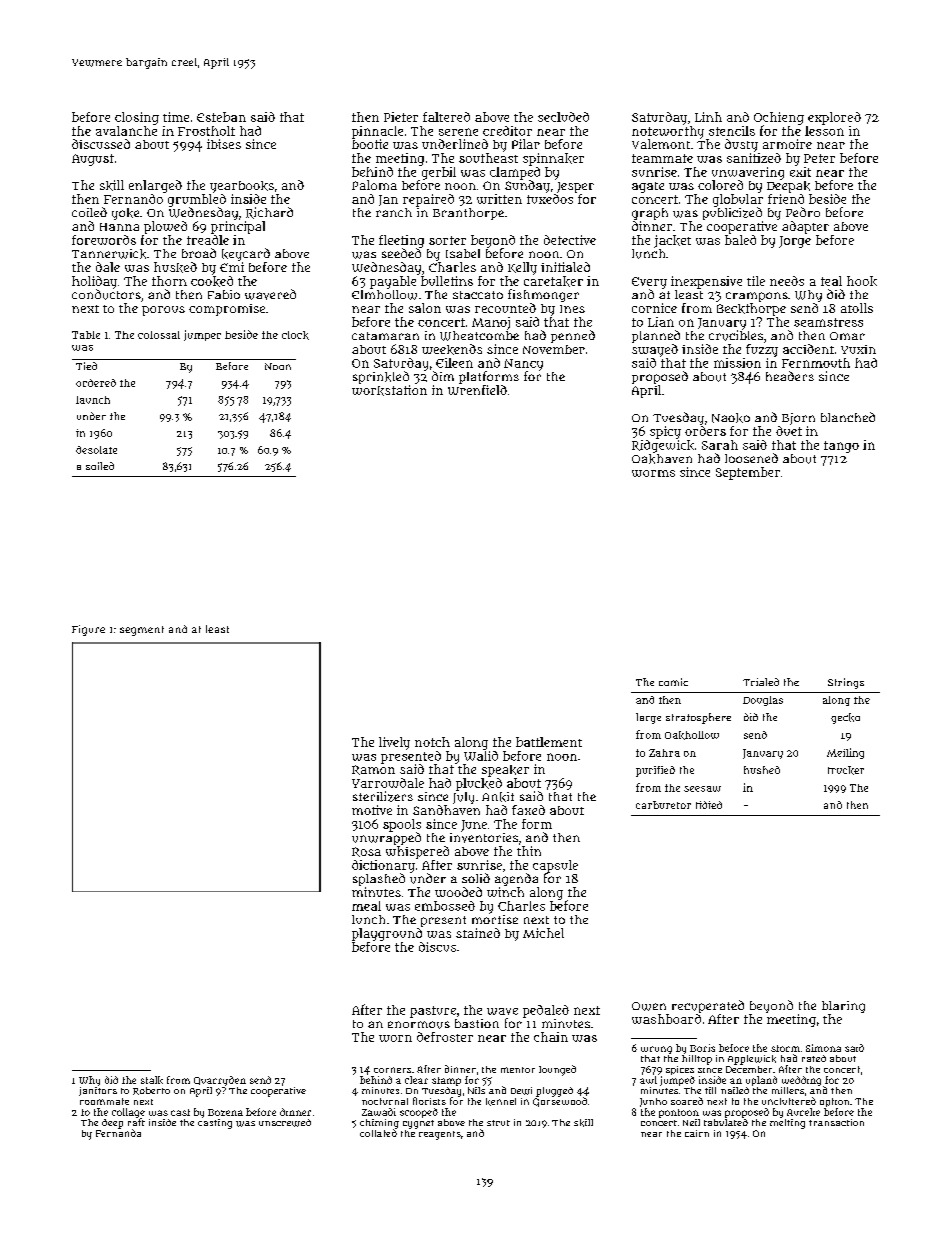 The height and width of the page is (1233, 952). I want to click on collated, so click(378, 1133).
